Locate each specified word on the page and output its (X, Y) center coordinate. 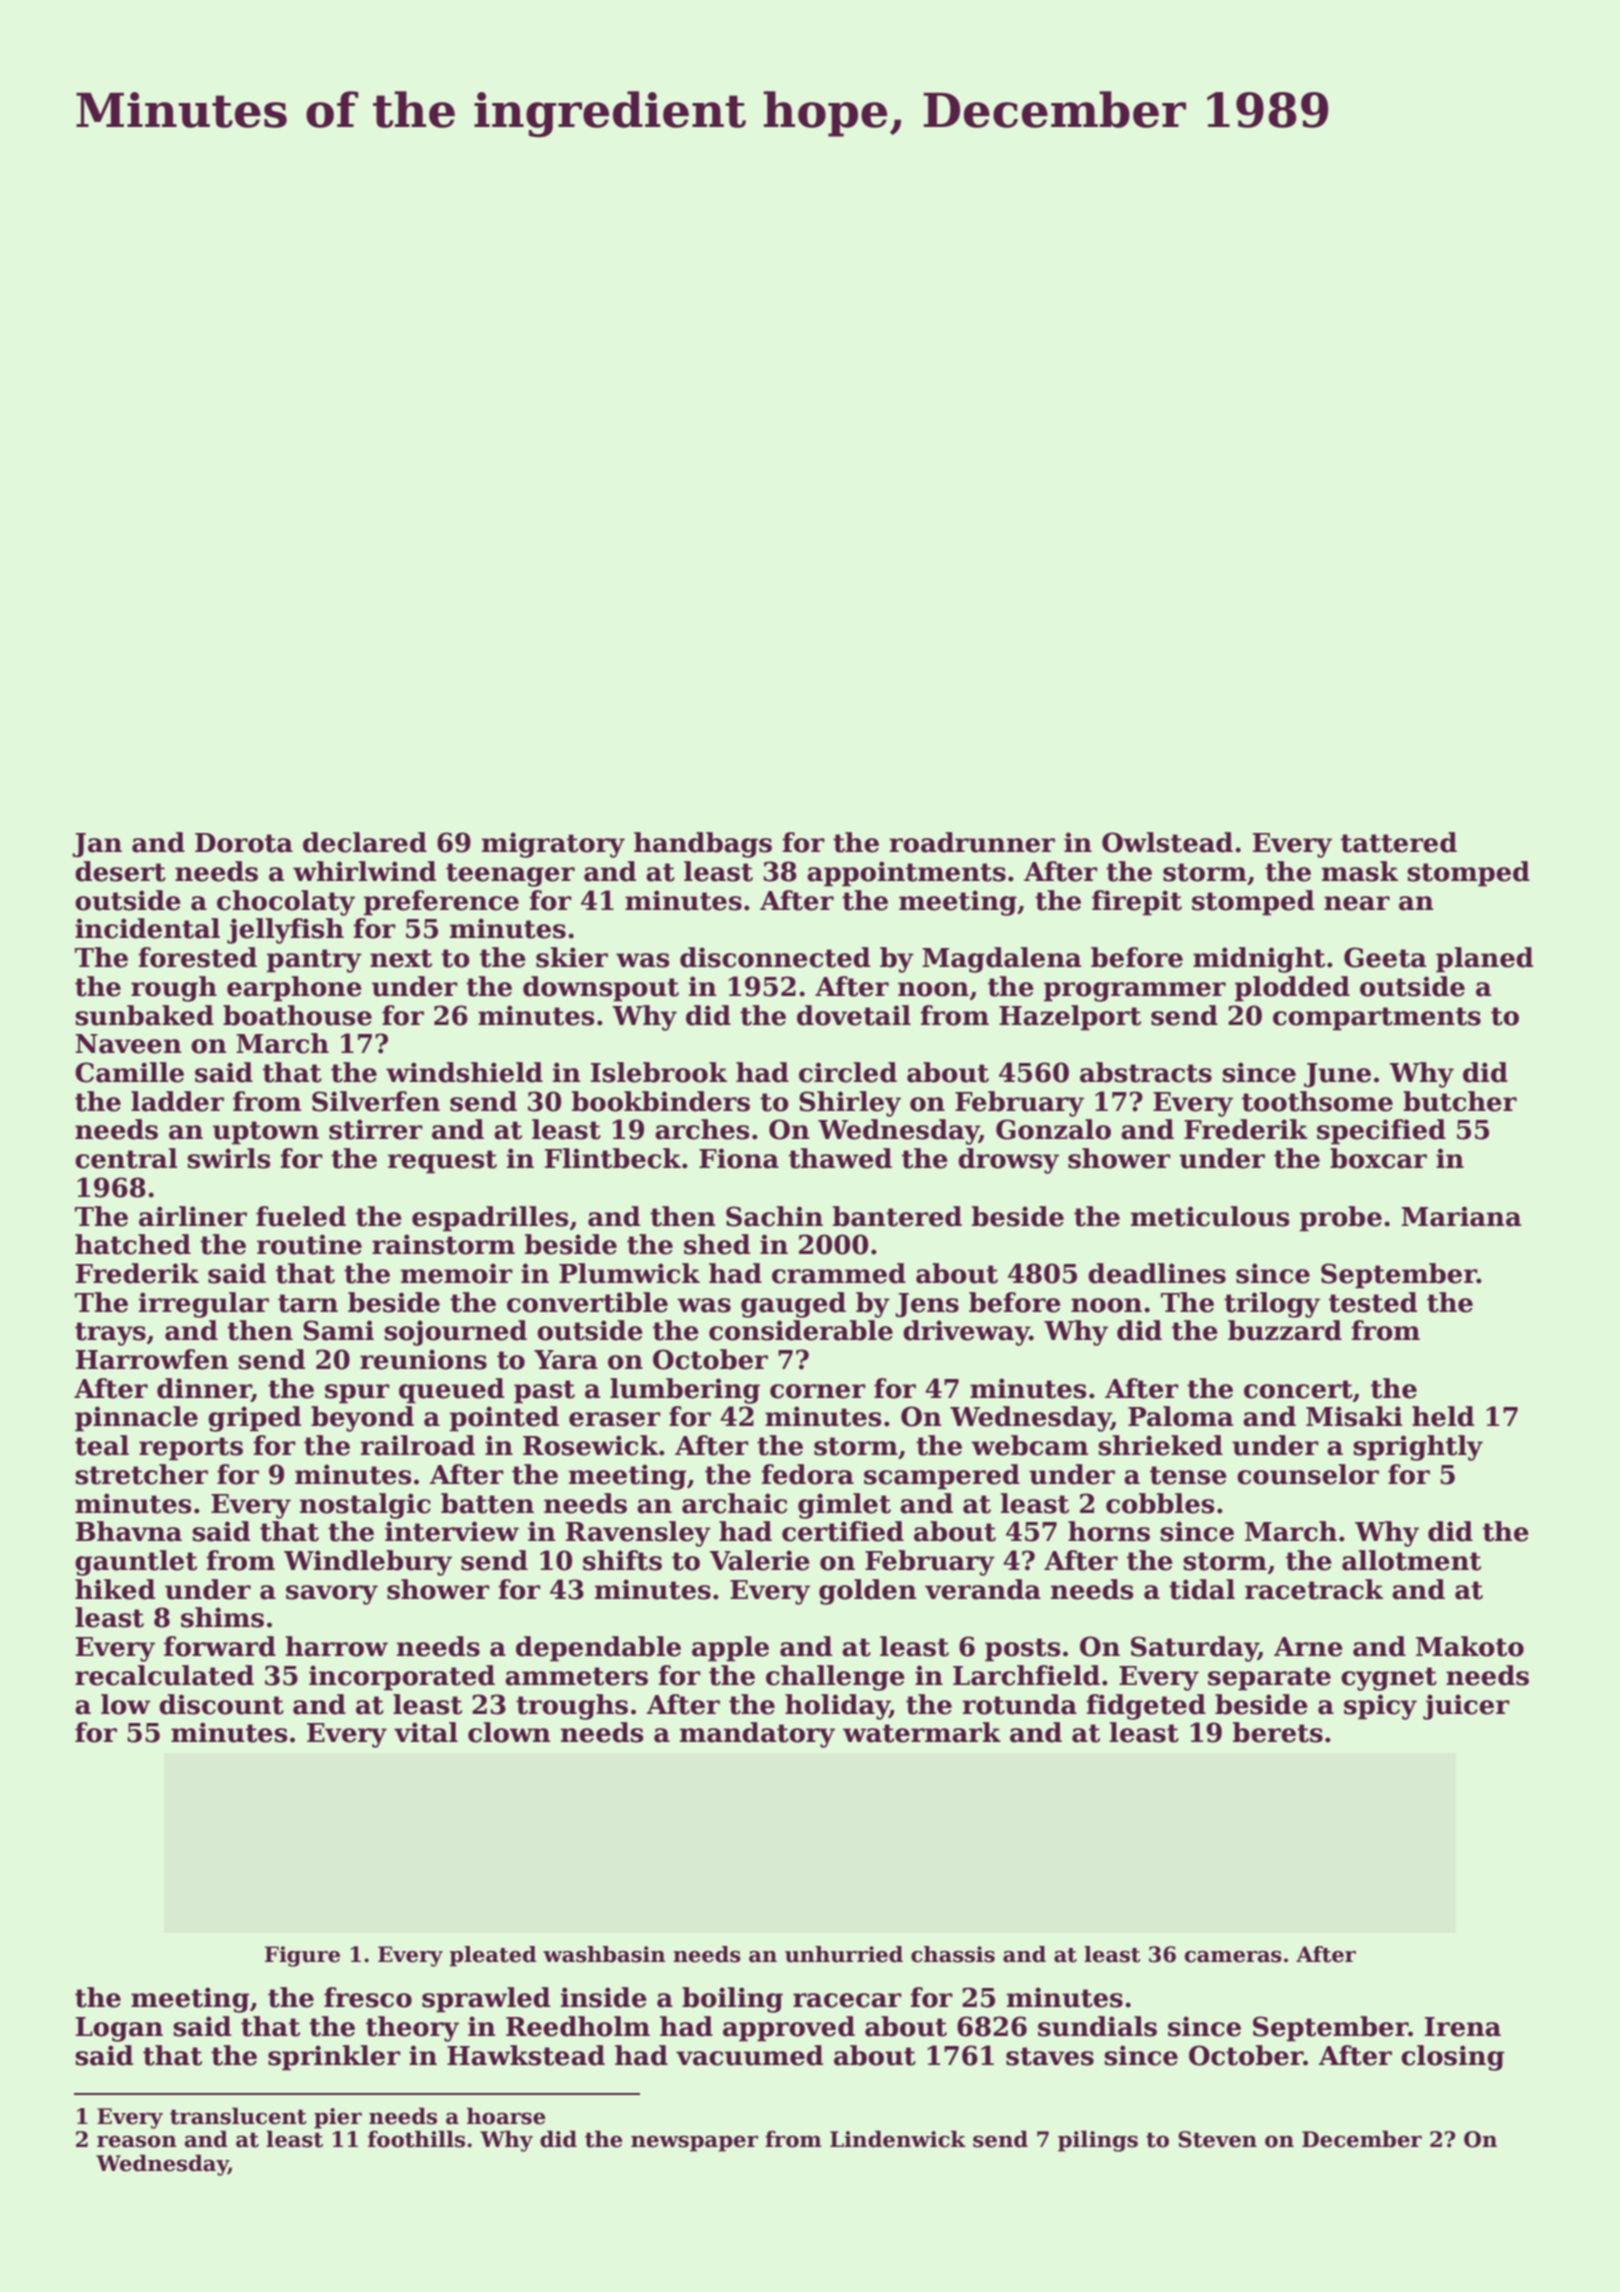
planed (1484, 960)
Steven (1217, 2139)
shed (717, 1244)
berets (1278, 1732)
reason (137, 2141)
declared (365, 842)
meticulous (1210, 1216)
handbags (703, 845)
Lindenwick (898, 2139)
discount (221, 1704)
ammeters (576, 1676)
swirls (228, 1158)
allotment (1411, 1560)
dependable (598, 1649)
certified (843, 1531)
